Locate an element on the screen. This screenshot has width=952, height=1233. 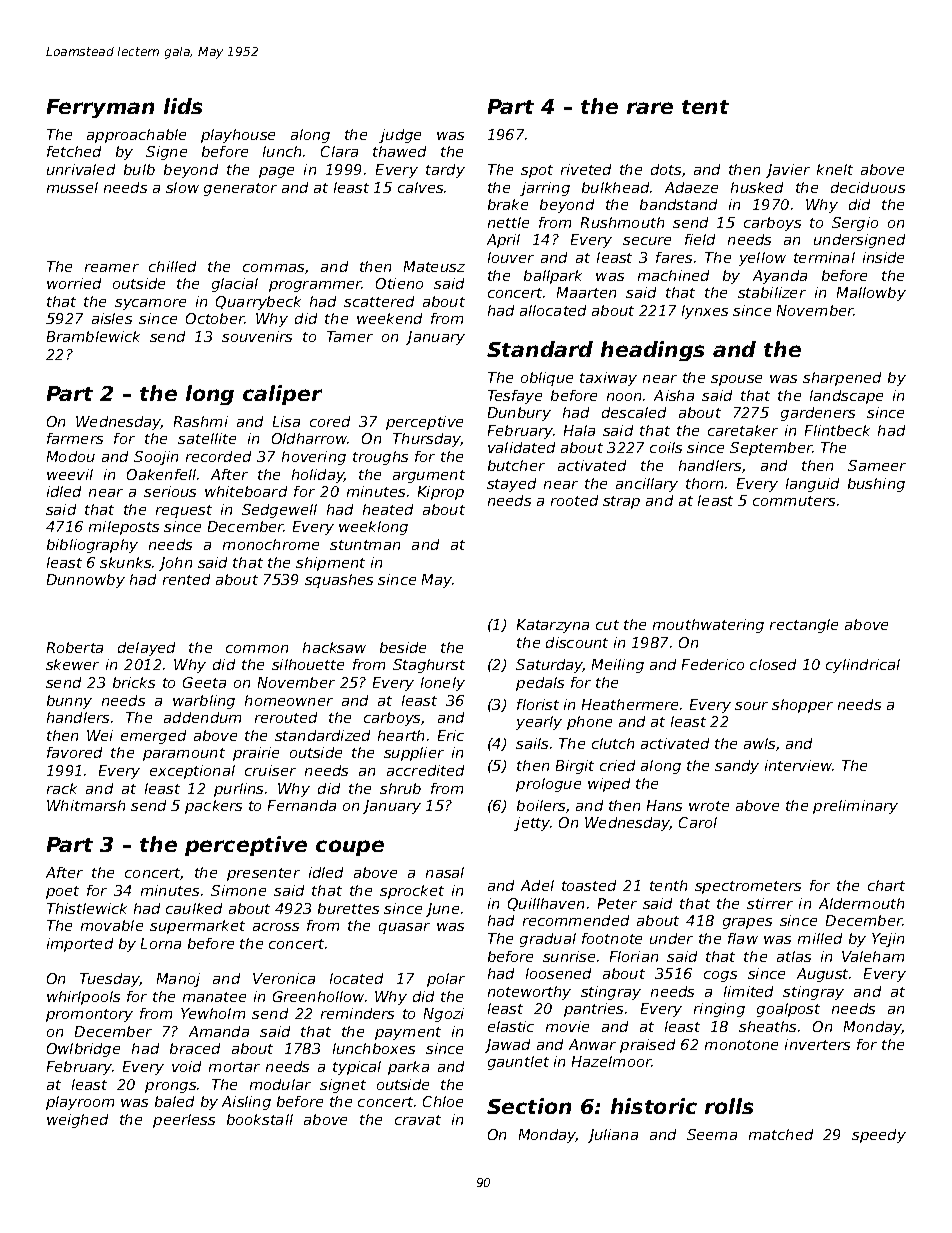
rack is located at coordinates (62, 788).
